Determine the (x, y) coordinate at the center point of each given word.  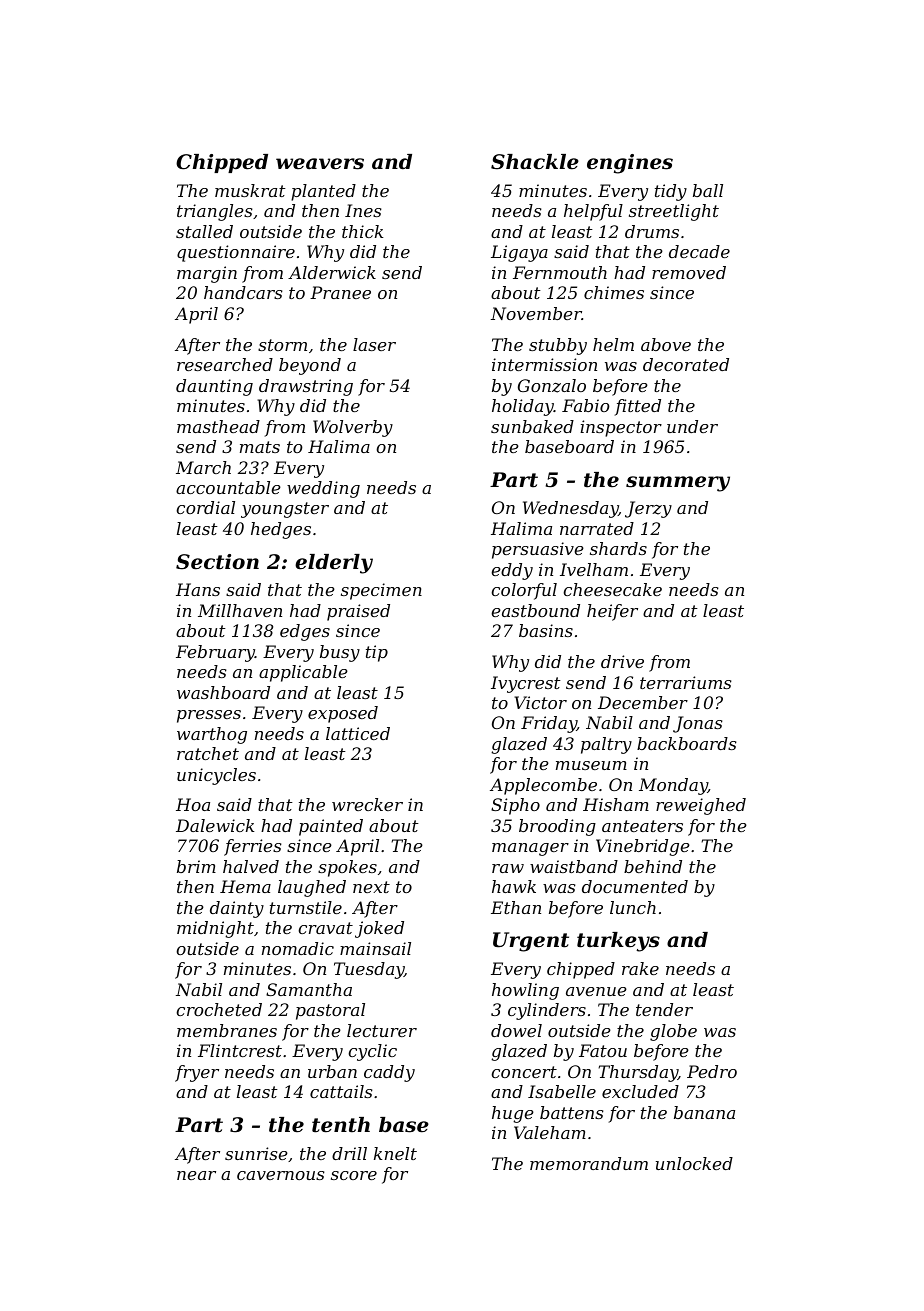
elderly (334, 564)
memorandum (589, 1163)
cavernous (281, 1175)
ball (708, 190)
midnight (215, 929)
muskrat (250, 190)
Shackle (535, 162)
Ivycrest (526, 684)
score (354, 1175)
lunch (633, 907)
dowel (516, 1030)
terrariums (686, 682)
